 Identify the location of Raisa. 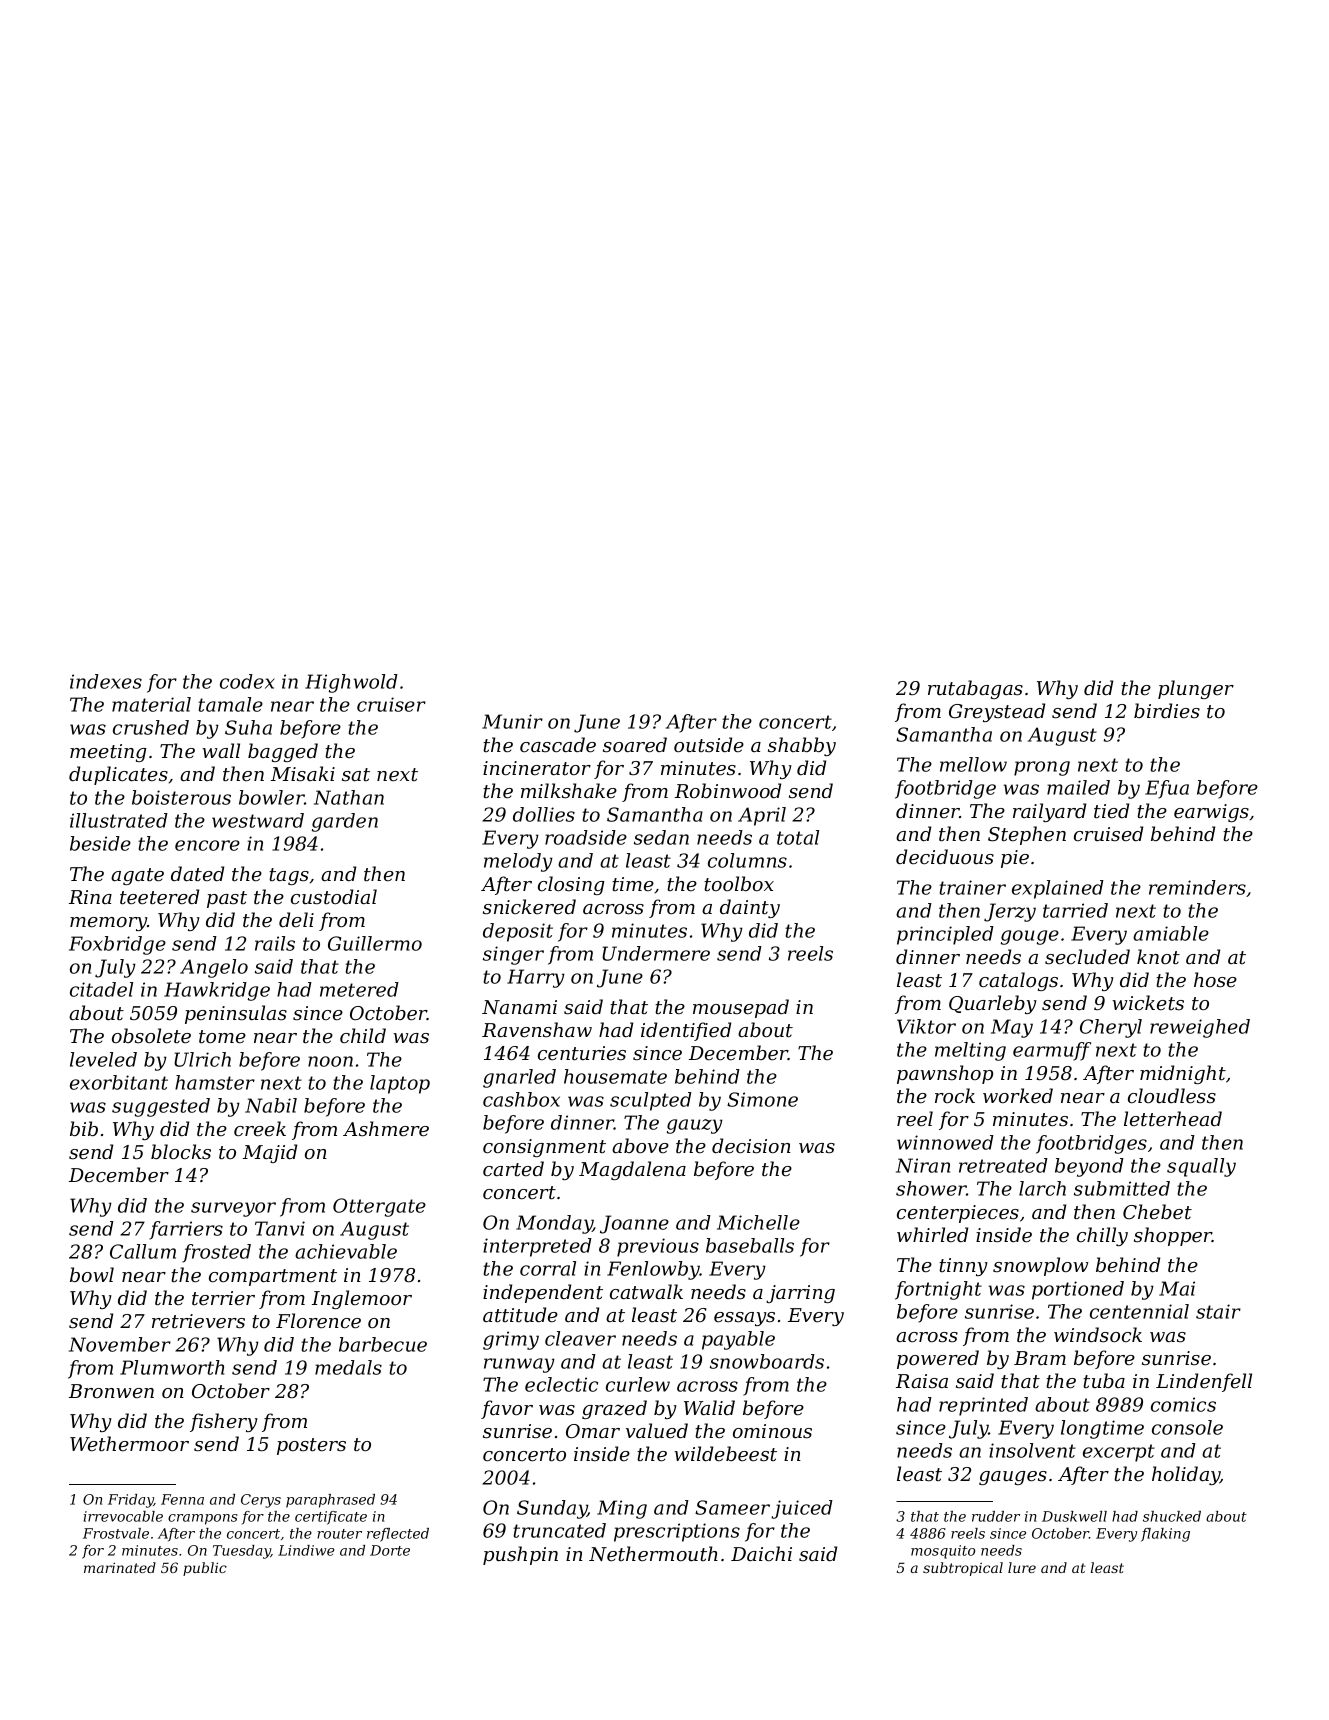
(922, 1381).
